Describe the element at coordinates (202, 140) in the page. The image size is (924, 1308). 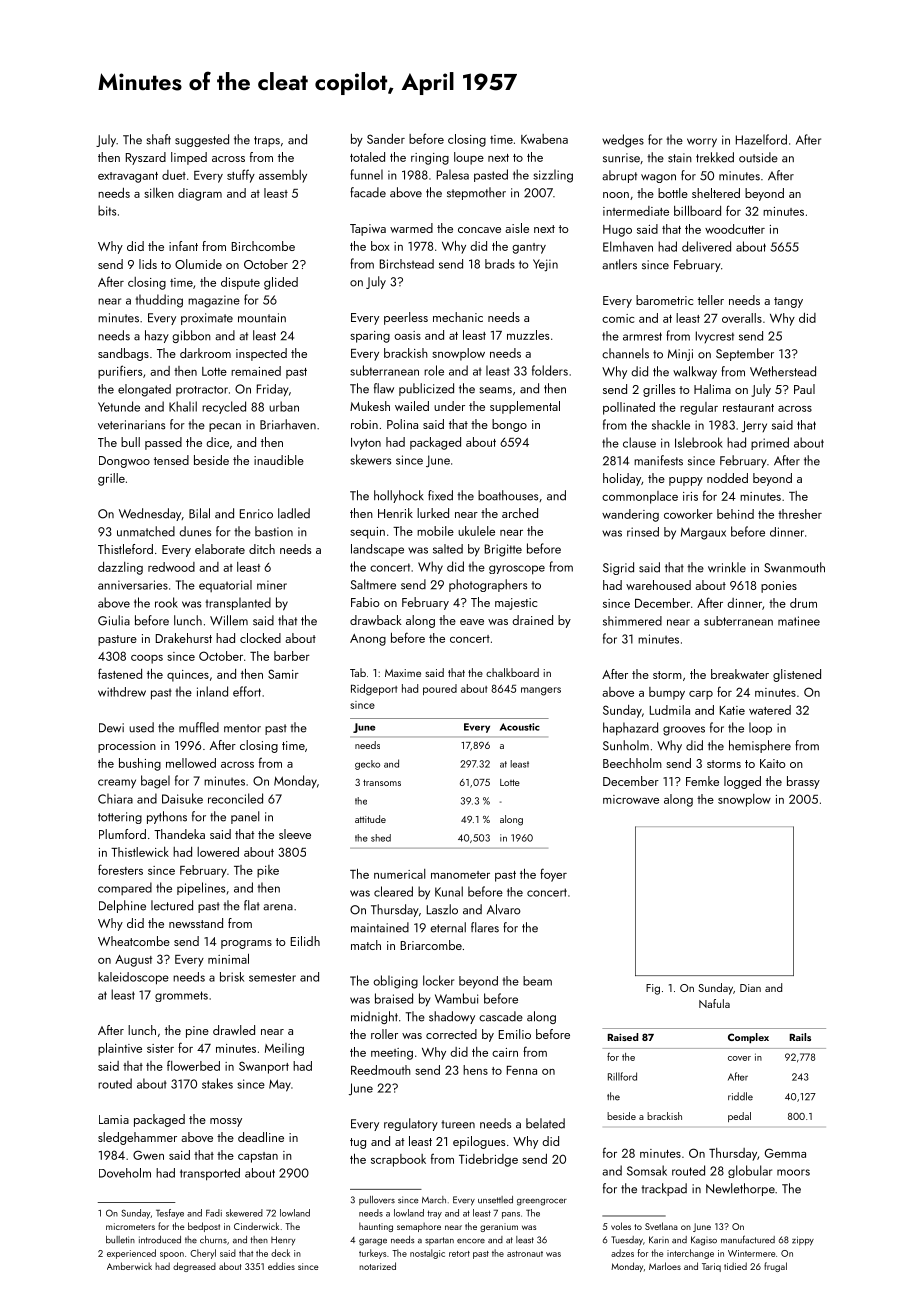
I see `suggested` at that location.
